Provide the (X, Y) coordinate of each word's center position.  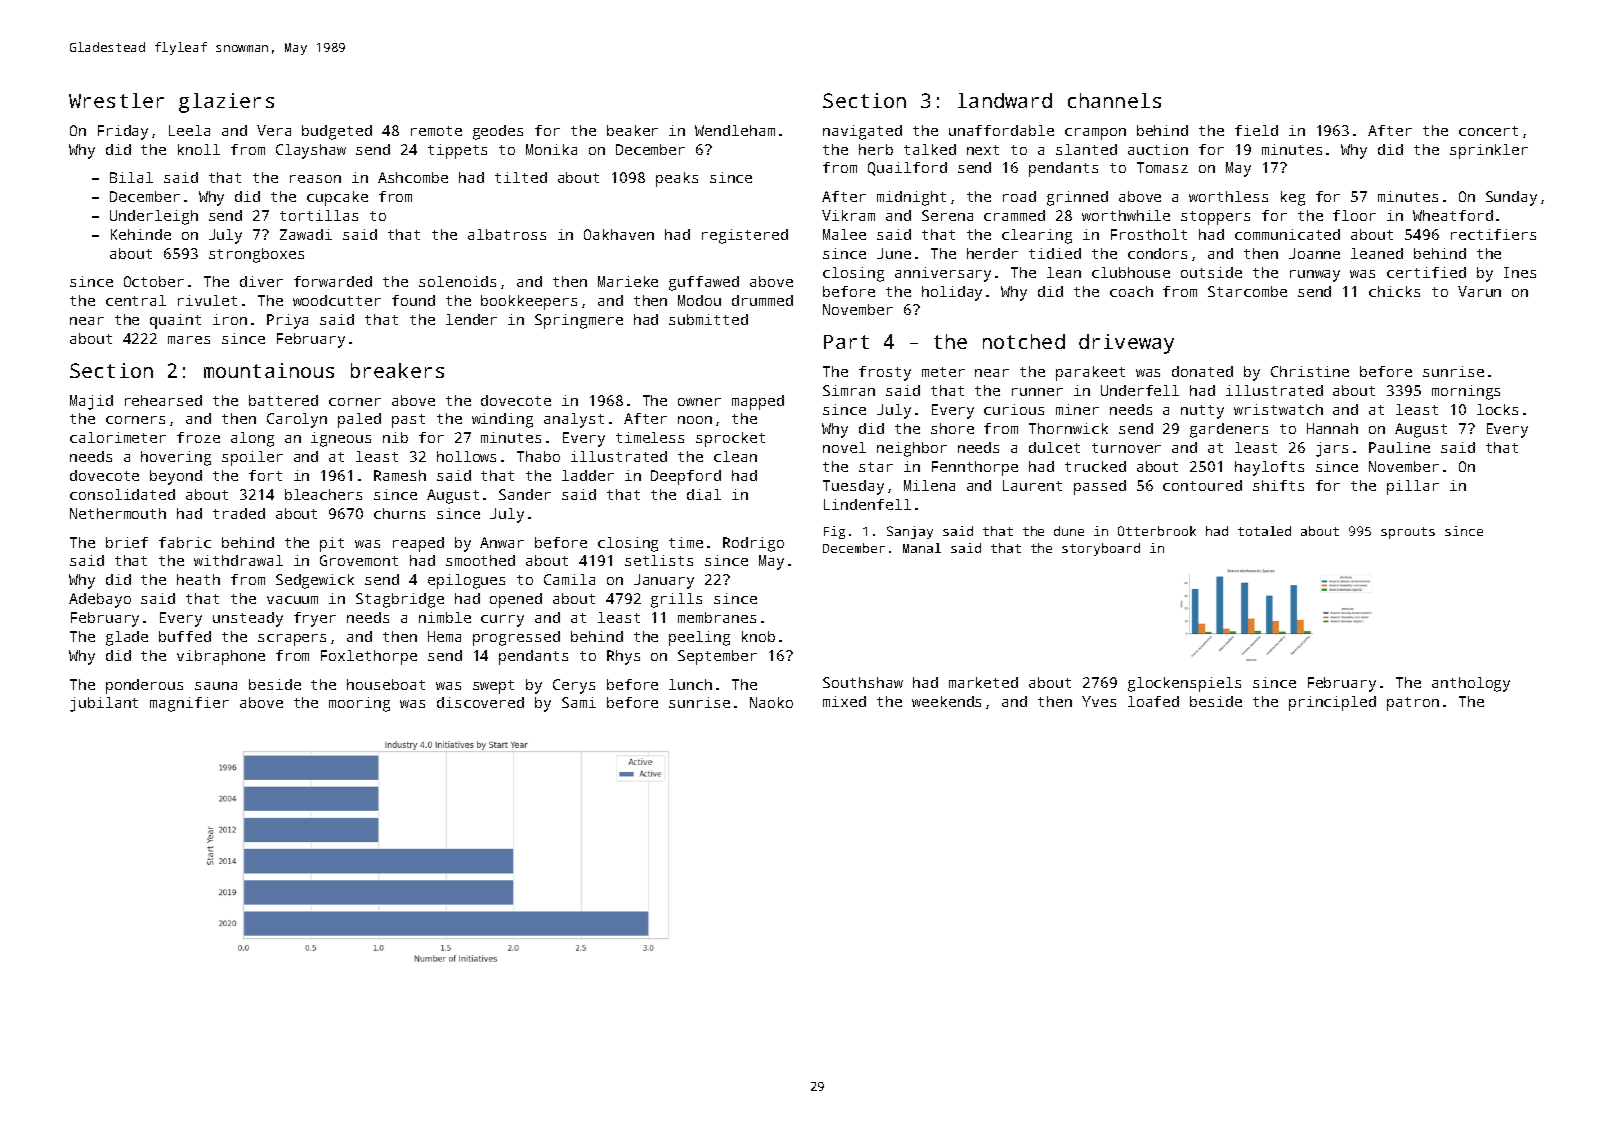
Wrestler (116, 100)
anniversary (943, 274)
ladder (588, 475)
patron (1413, 704)
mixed (844, 701)
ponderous (144, 686)
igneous (341, 439)
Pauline (1399, 447)
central (136, 300)
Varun (1479, 291)
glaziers (226, 103)
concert (1488, 131)
